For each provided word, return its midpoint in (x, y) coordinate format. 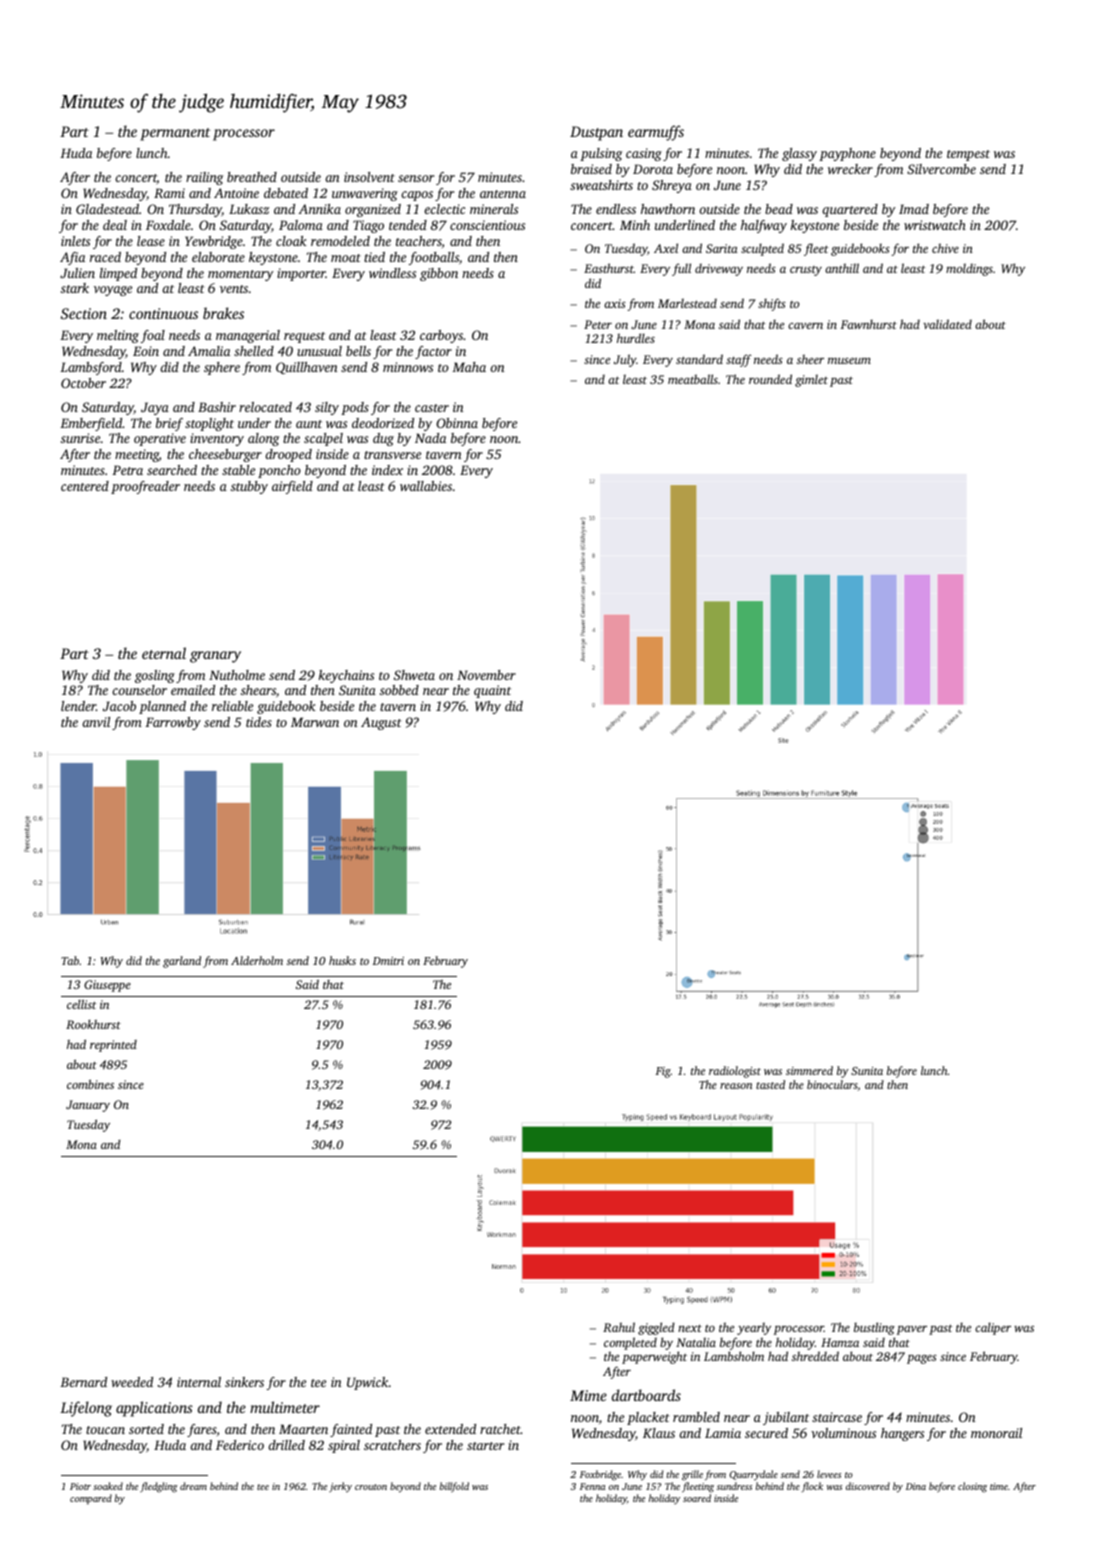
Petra (127, 470)
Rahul (619, 1327)
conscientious (487, 225)
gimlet (811, 380)
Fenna (592, 1486)
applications (154, 1409)
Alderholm (257, 960)
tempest (968, 155)
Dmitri (388, 961)
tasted (770, 1084)
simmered (809, 1070)
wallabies (426, 486)
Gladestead (107, 209)
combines (90, 1084)
